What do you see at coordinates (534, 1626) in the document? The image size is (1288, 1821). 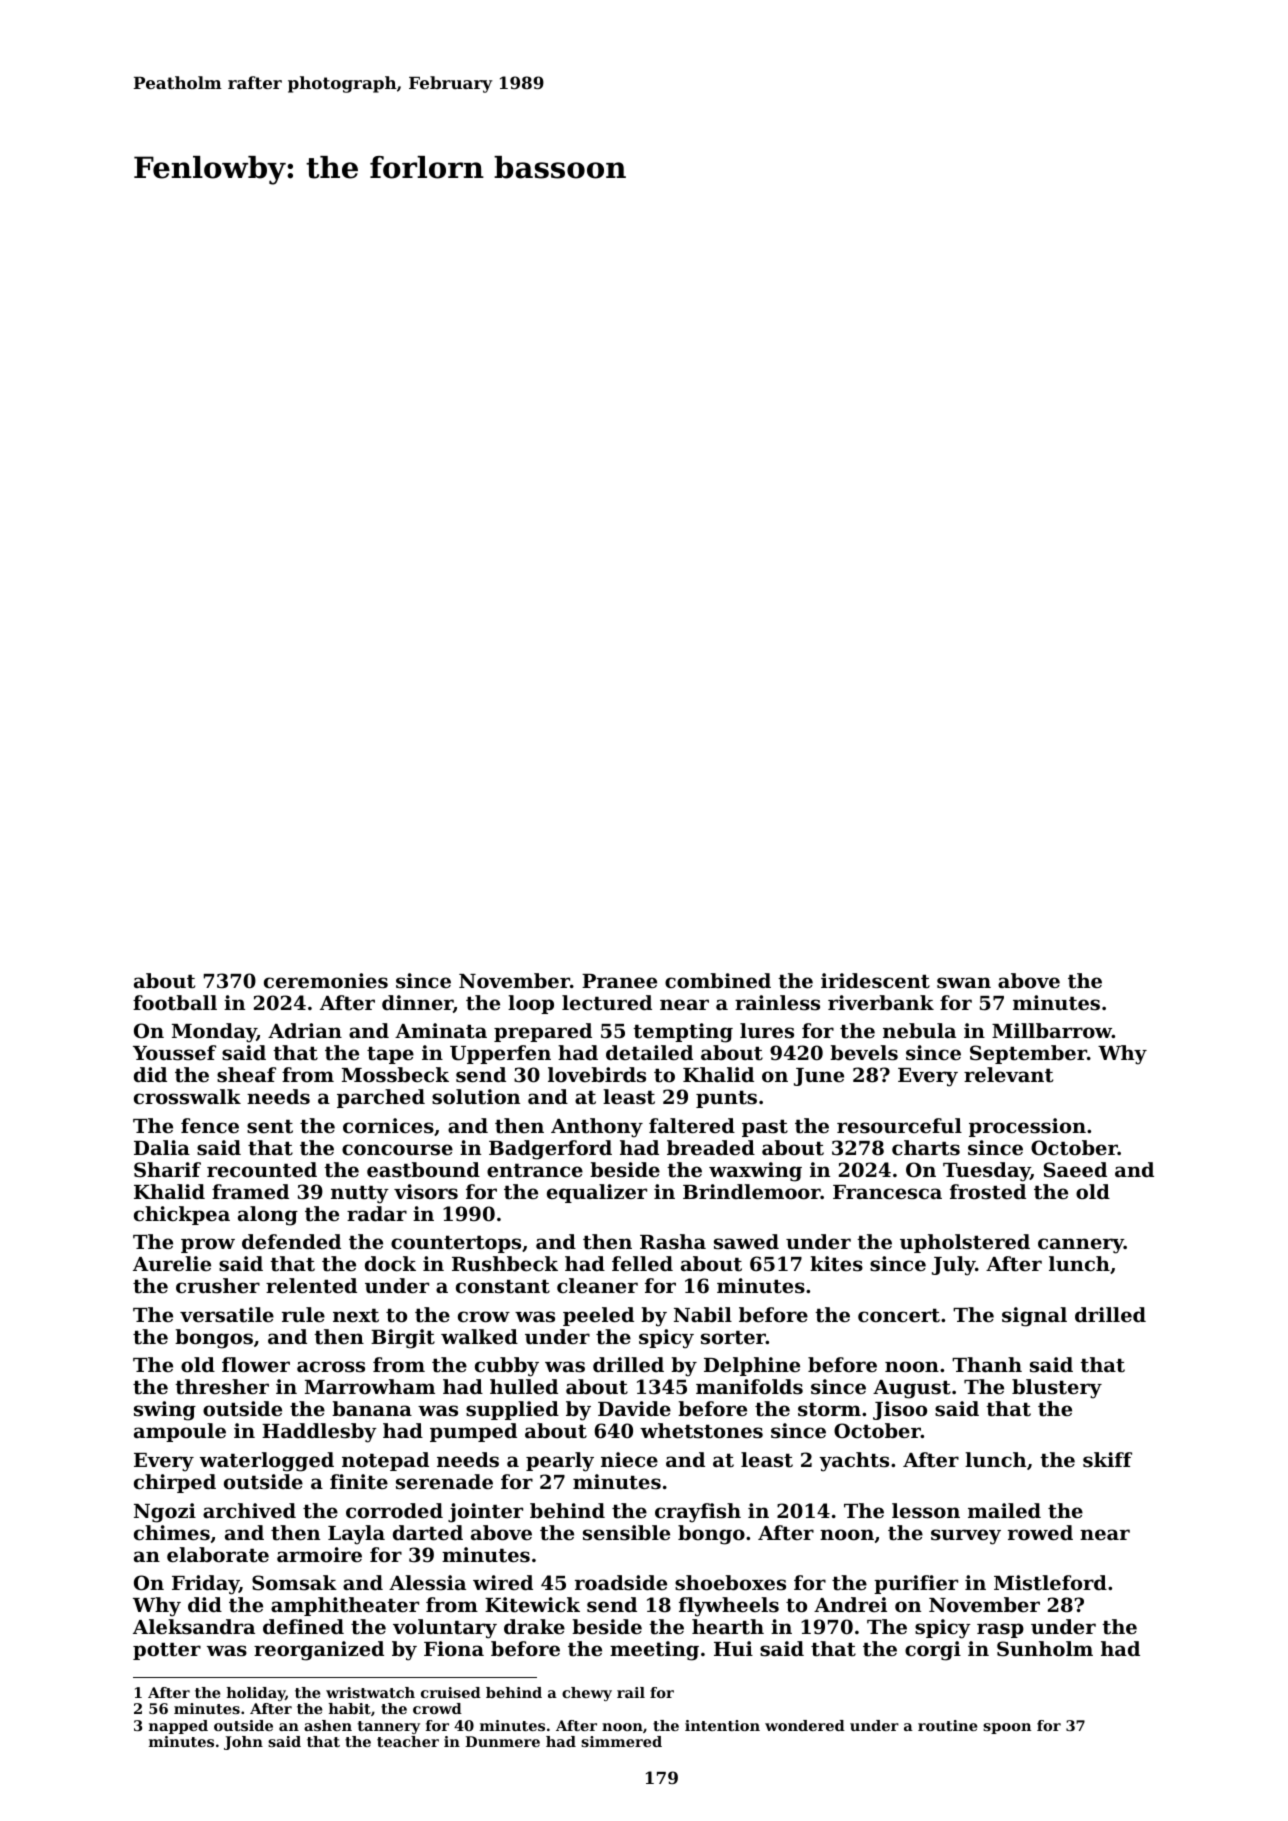 I see `drake` at bounding box center [534, 1626].
